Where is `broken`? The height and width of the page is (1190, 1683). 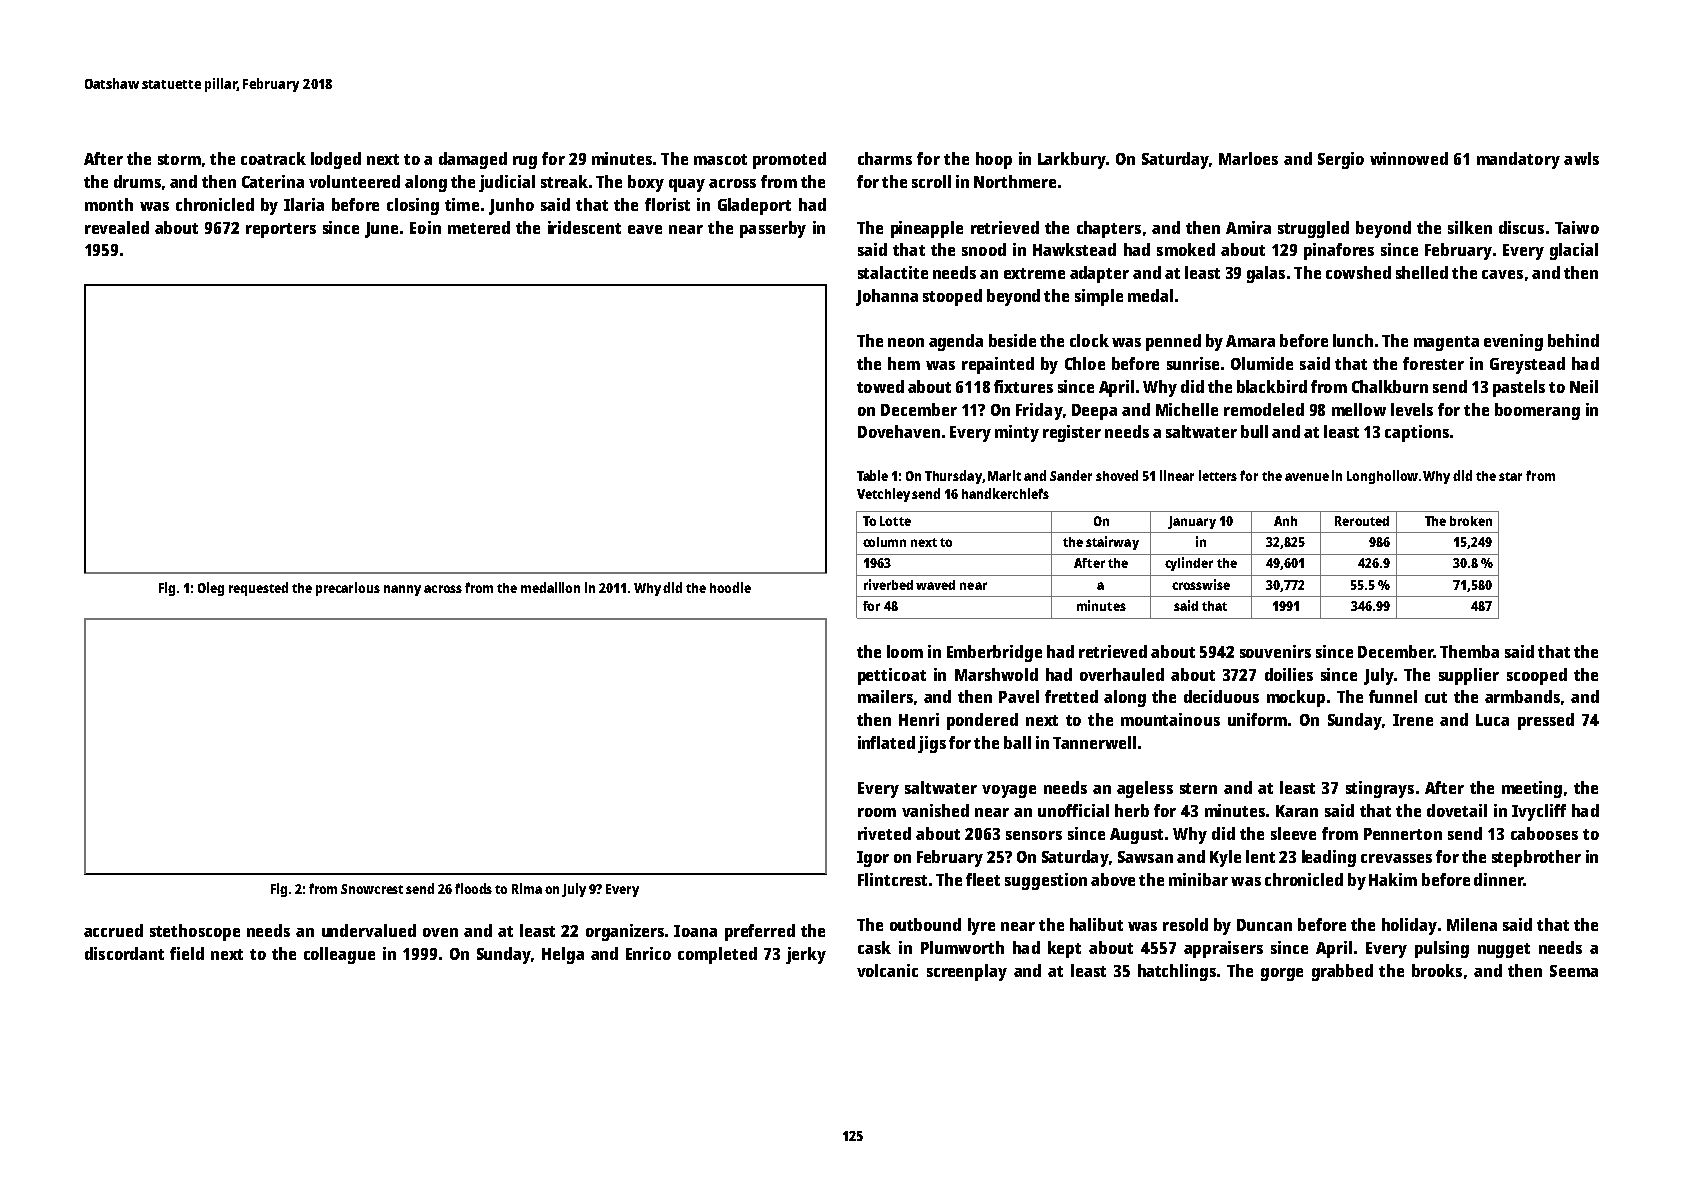 broken is located at coordinates (1471, 521).
